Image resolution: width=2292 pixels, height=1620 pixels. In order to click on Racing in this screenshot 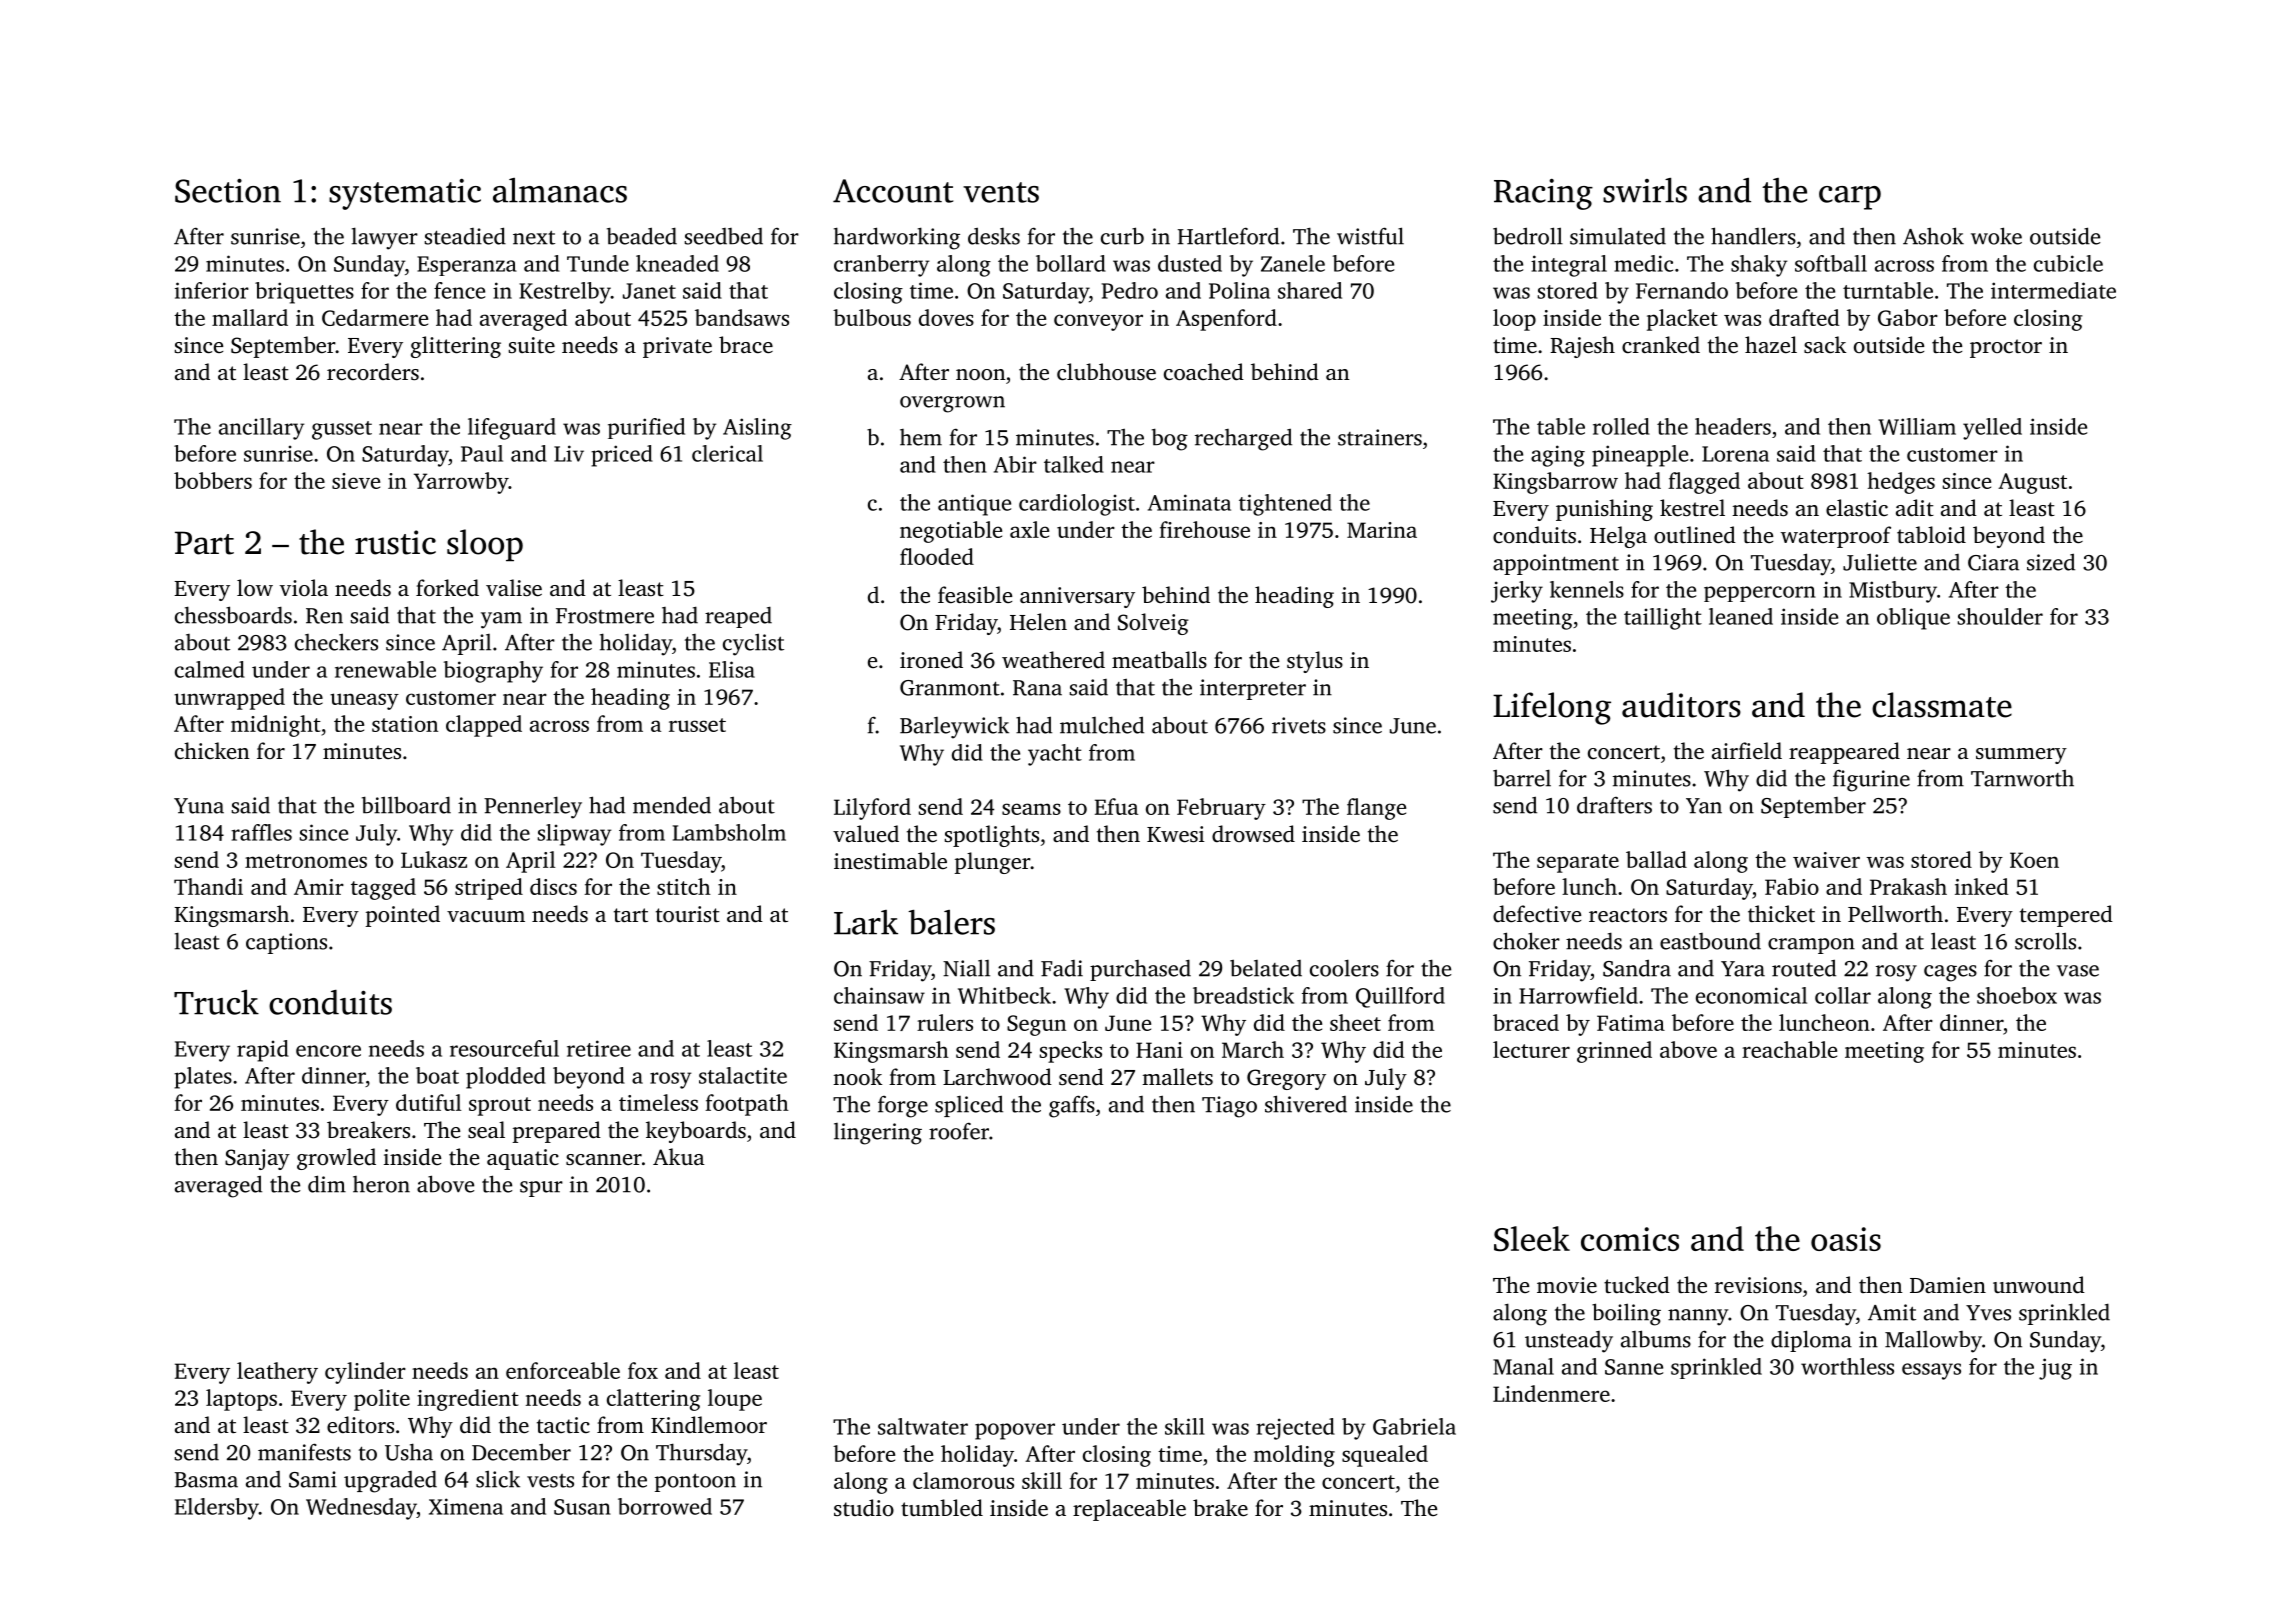, I will do `click(1543, 194)`.
